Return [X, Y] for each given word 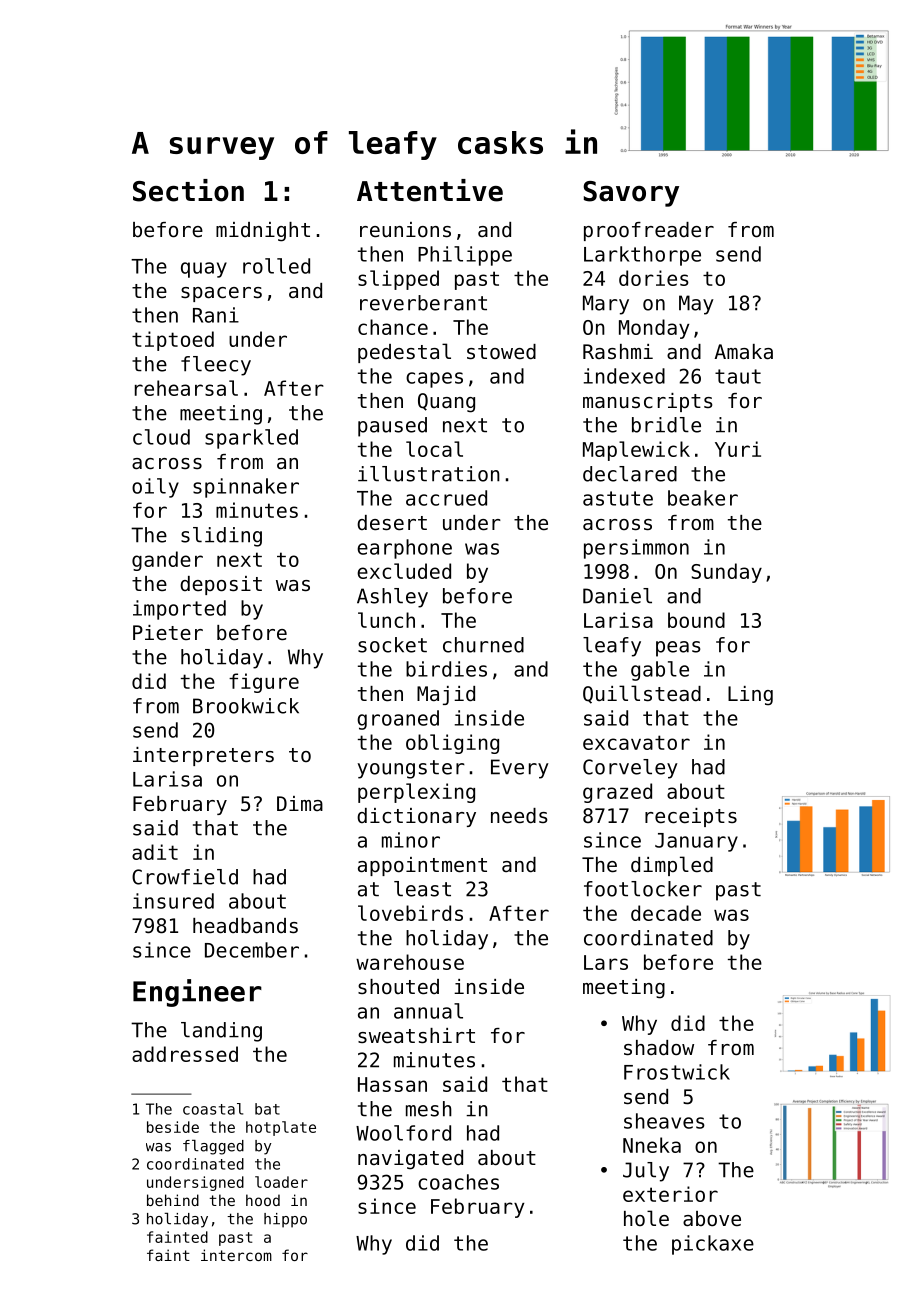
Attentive [430, 190]
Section [188, 190]
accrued [446, 498]
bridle [666, 425]
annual [428, 1011]
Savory [631, 194]
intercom [236, 1255]
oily [155, 488]
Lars [606, 962]
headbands [245, 926]
